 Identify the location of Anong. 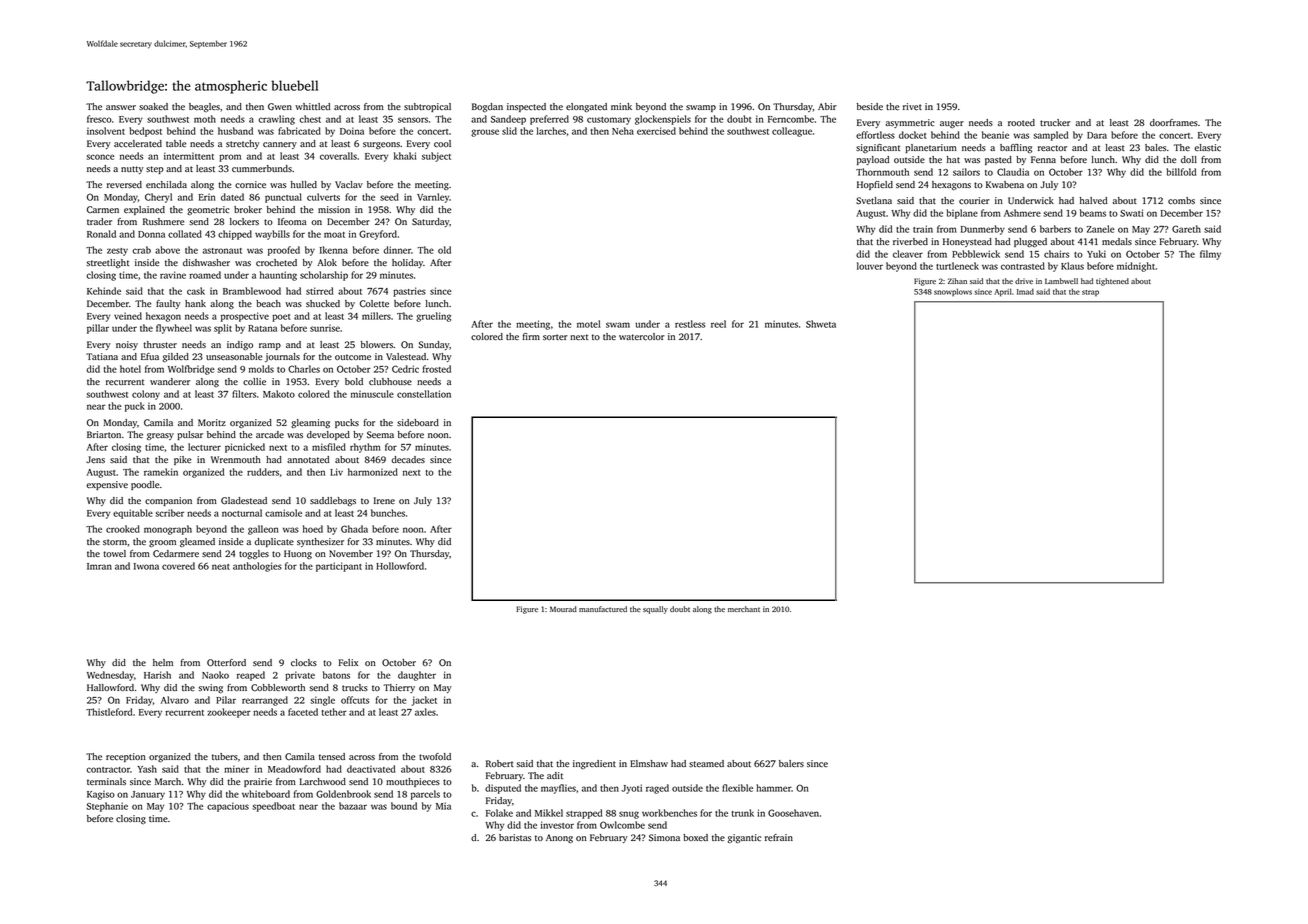
(559, 838).
